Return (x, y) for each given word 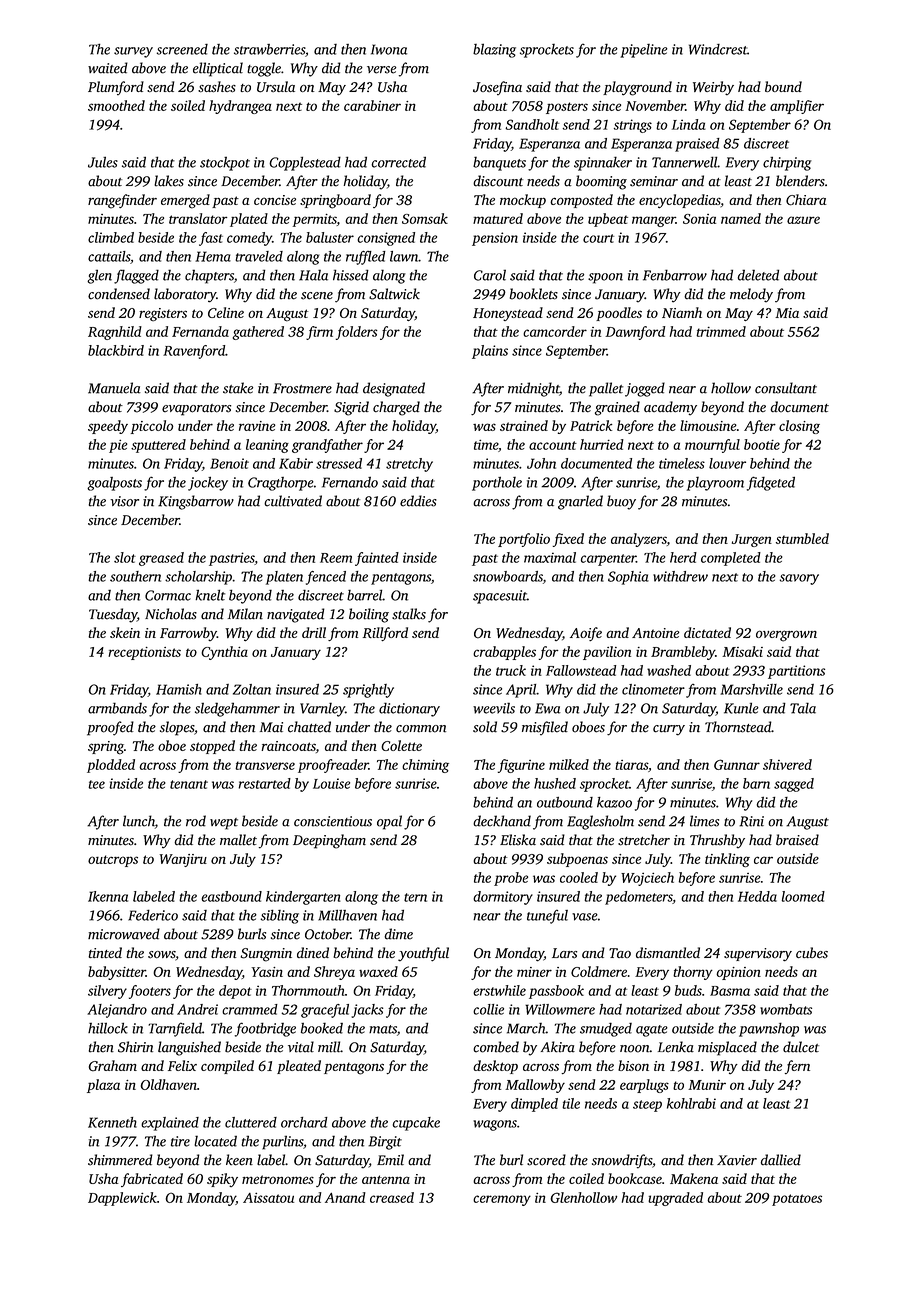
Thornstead (738, 727)
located (215, 1141)
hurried (602, 444)
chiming (425, 766)
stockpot (225, 164)
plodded (111, 766)
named (741, 218)
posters (567, 108)
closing (799, 427)
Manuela (114, 388)
